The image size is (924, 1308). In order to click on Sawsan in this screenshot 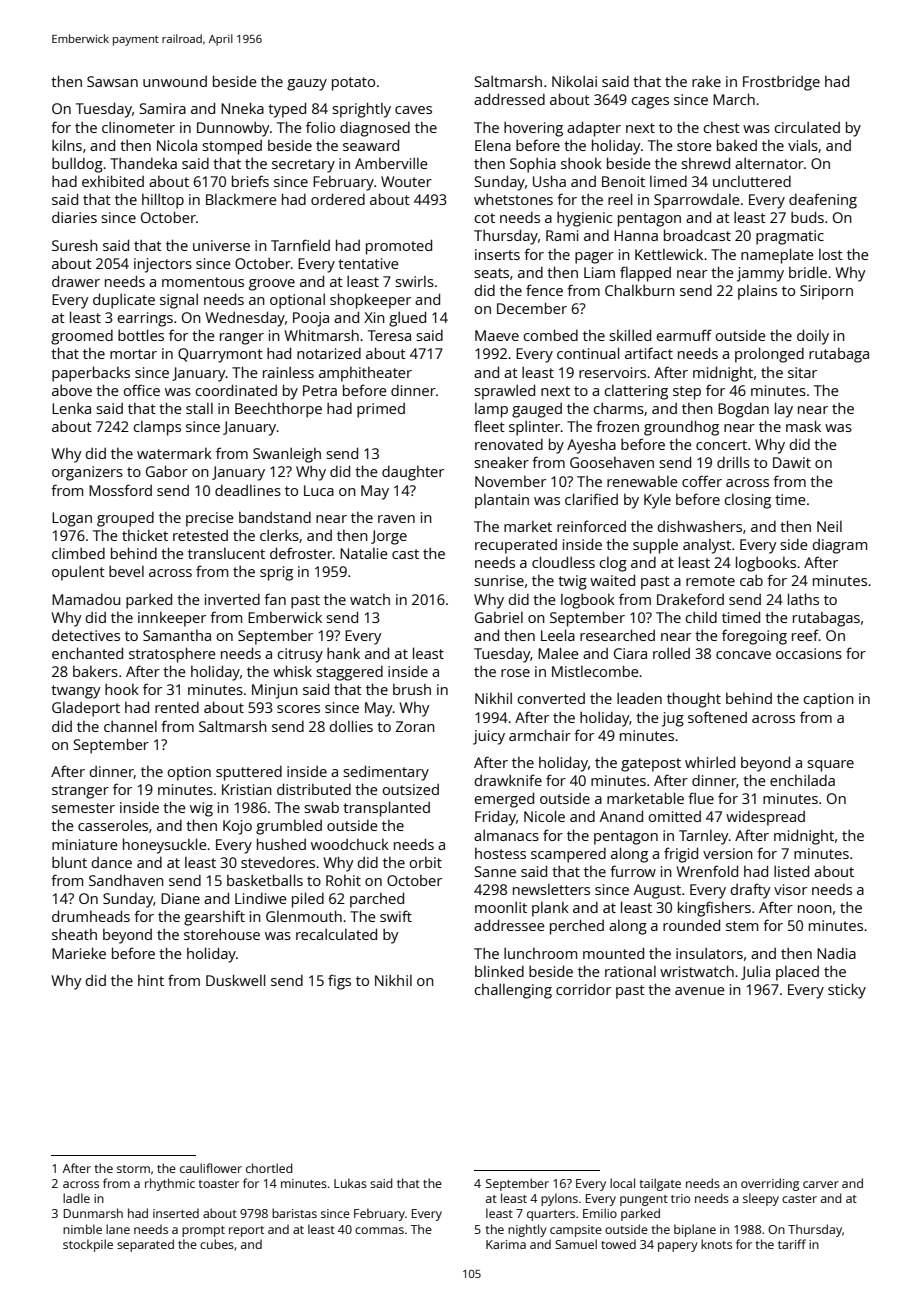, I will do `click(112, 81)`.
